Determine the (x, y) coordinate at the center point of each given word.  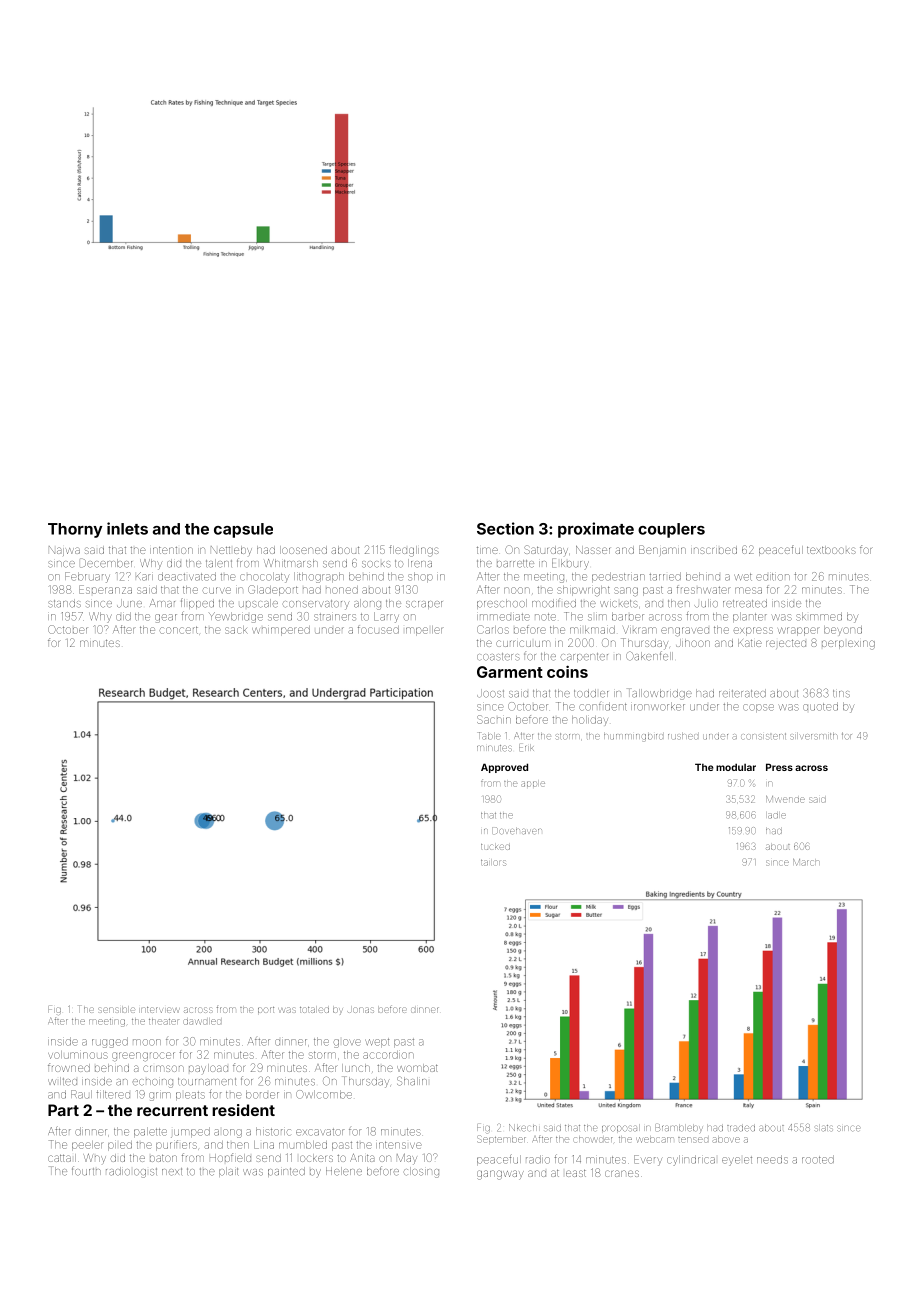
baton (163, 1158)
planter (750, 617)
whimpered (281, 631)
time (487, 550)
